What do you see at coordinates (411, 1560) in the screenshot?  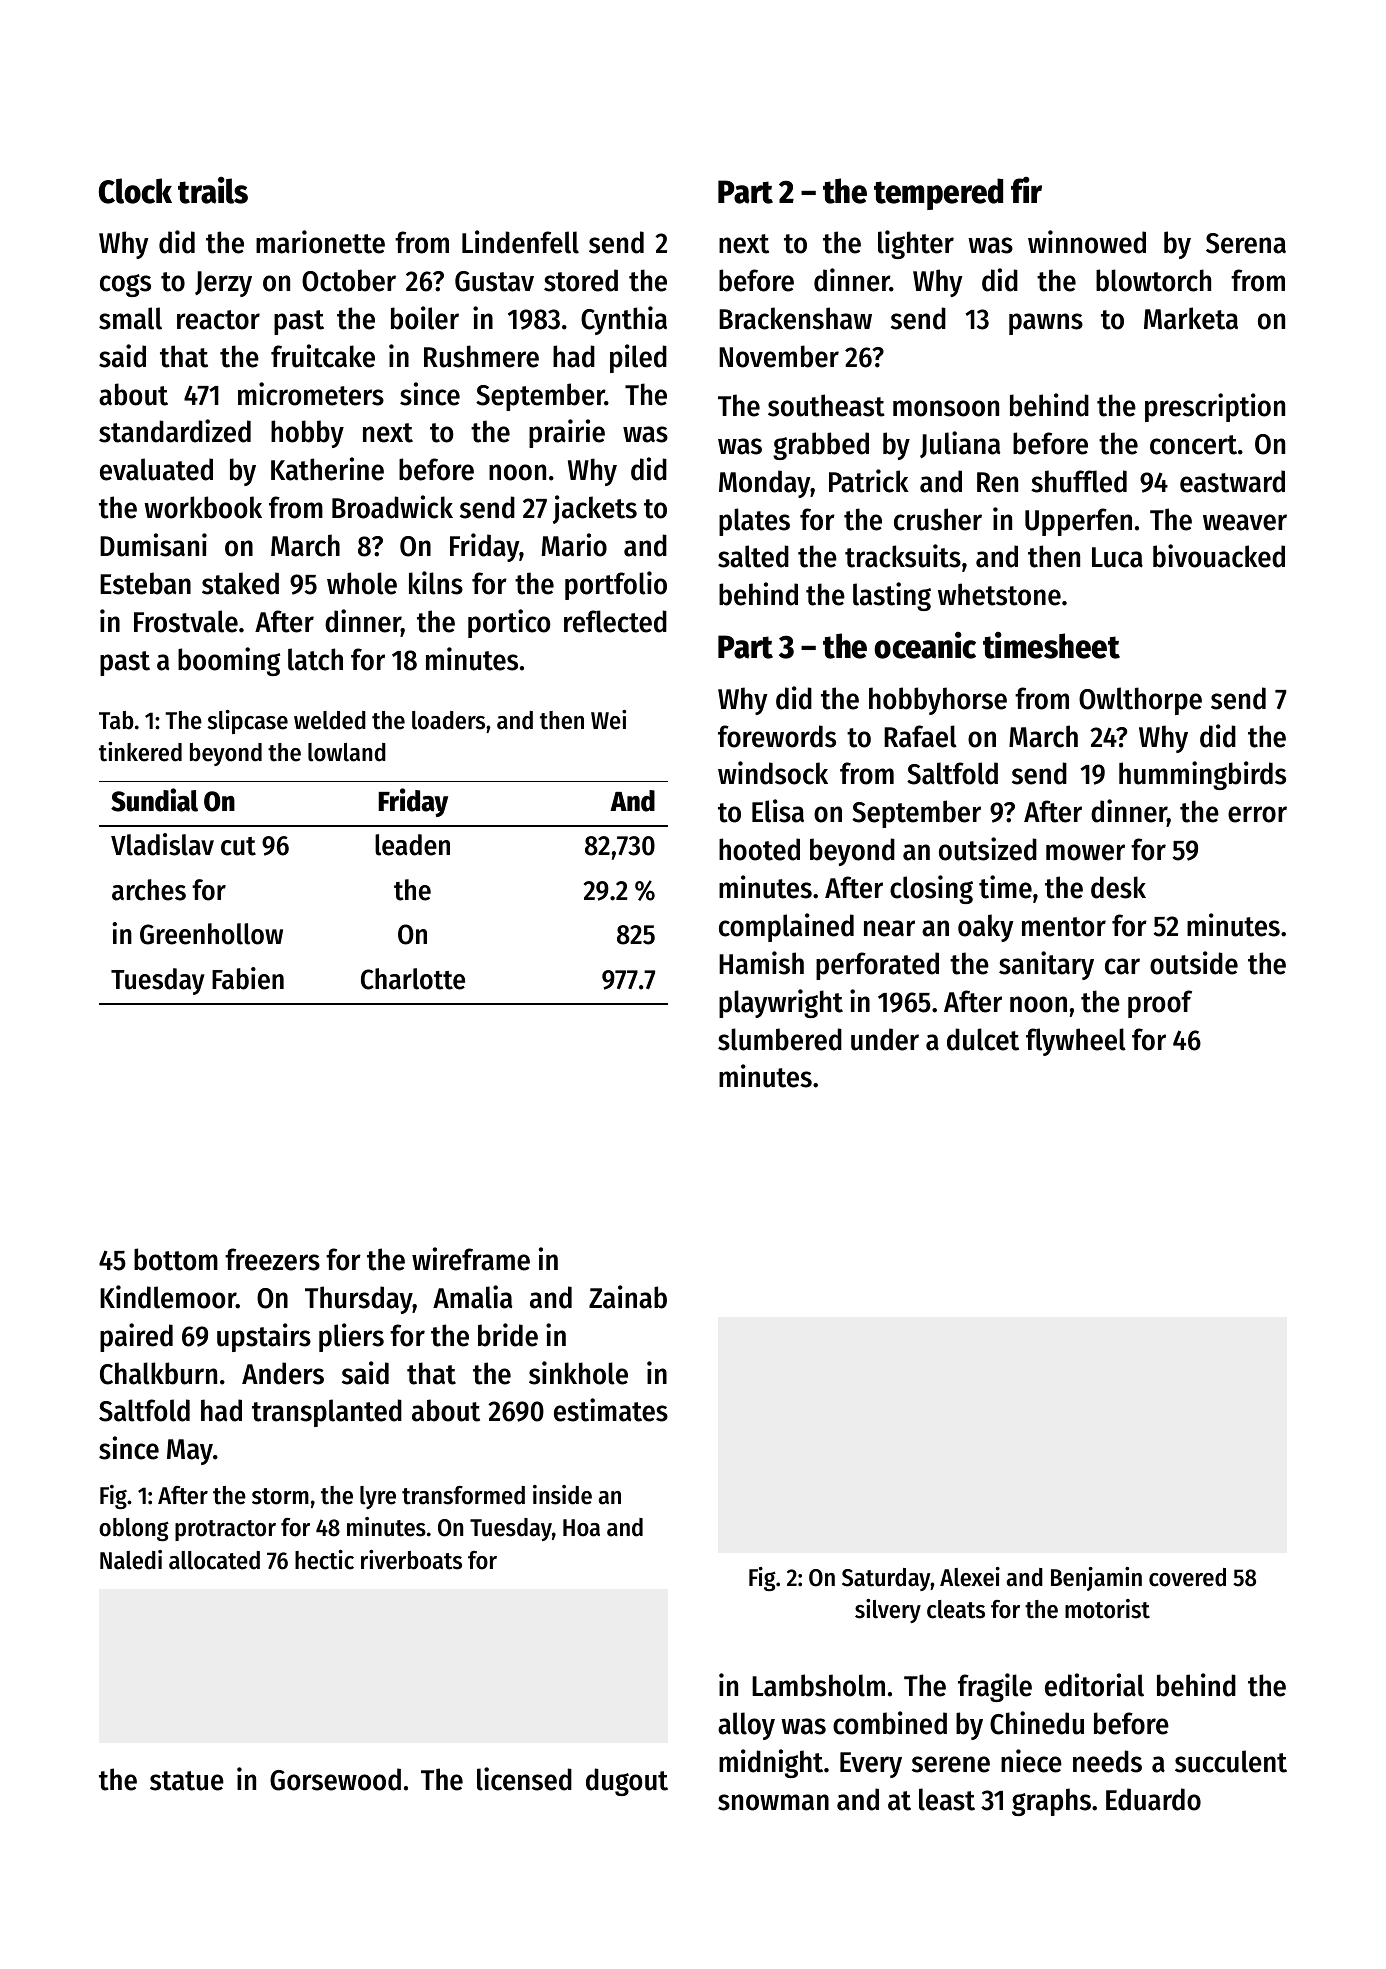 I see `riverboats` at bounding box center [411, 1560].
